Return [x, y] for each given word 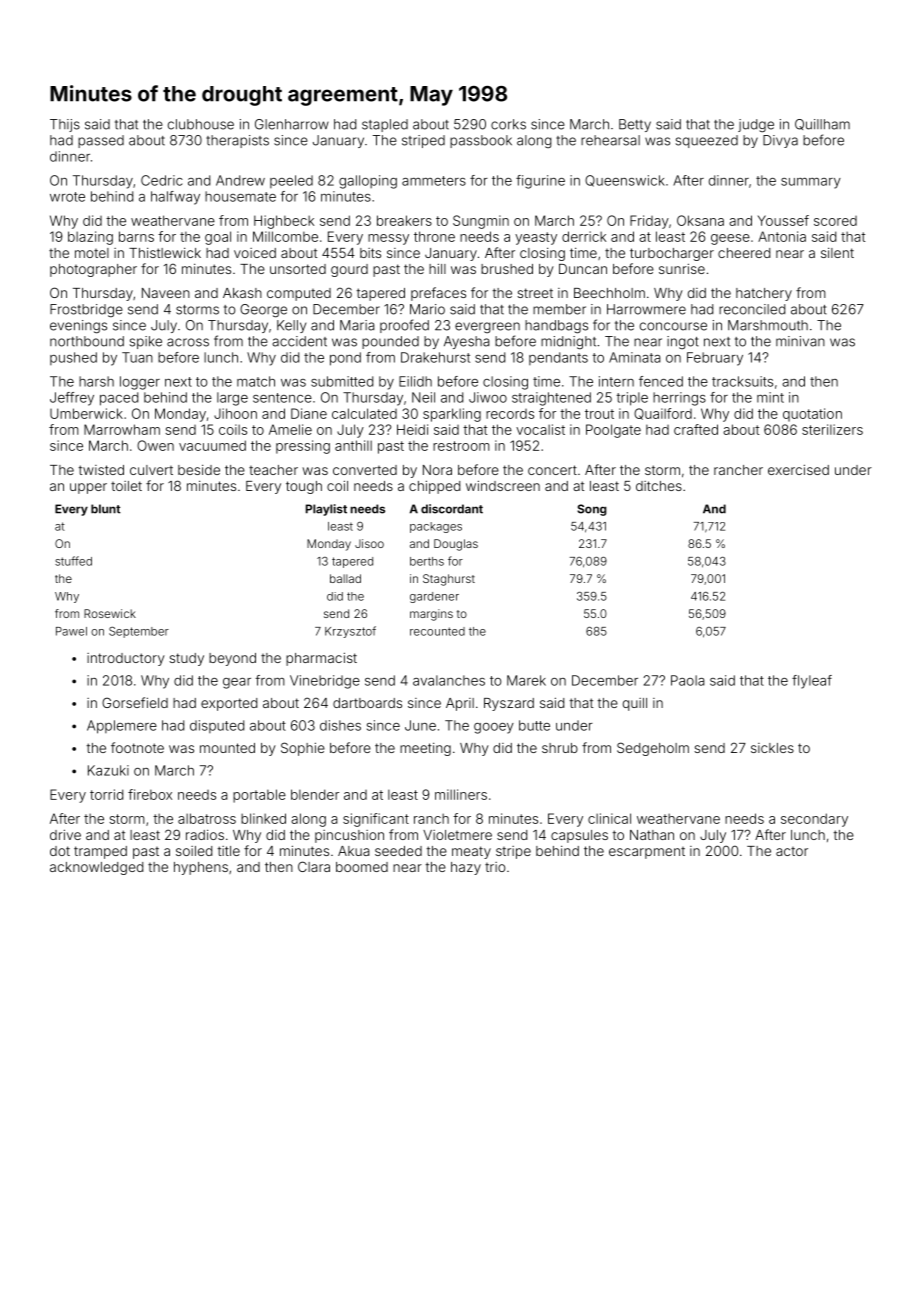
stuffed [73, 561]
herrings [679, 399]
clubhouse [201, 124]
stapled [385, 125]
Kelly [291, 326]
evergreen [487, 327]
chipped [434, 487]
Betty [635, 125]
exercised [798, 469]
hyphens [201, 868]
